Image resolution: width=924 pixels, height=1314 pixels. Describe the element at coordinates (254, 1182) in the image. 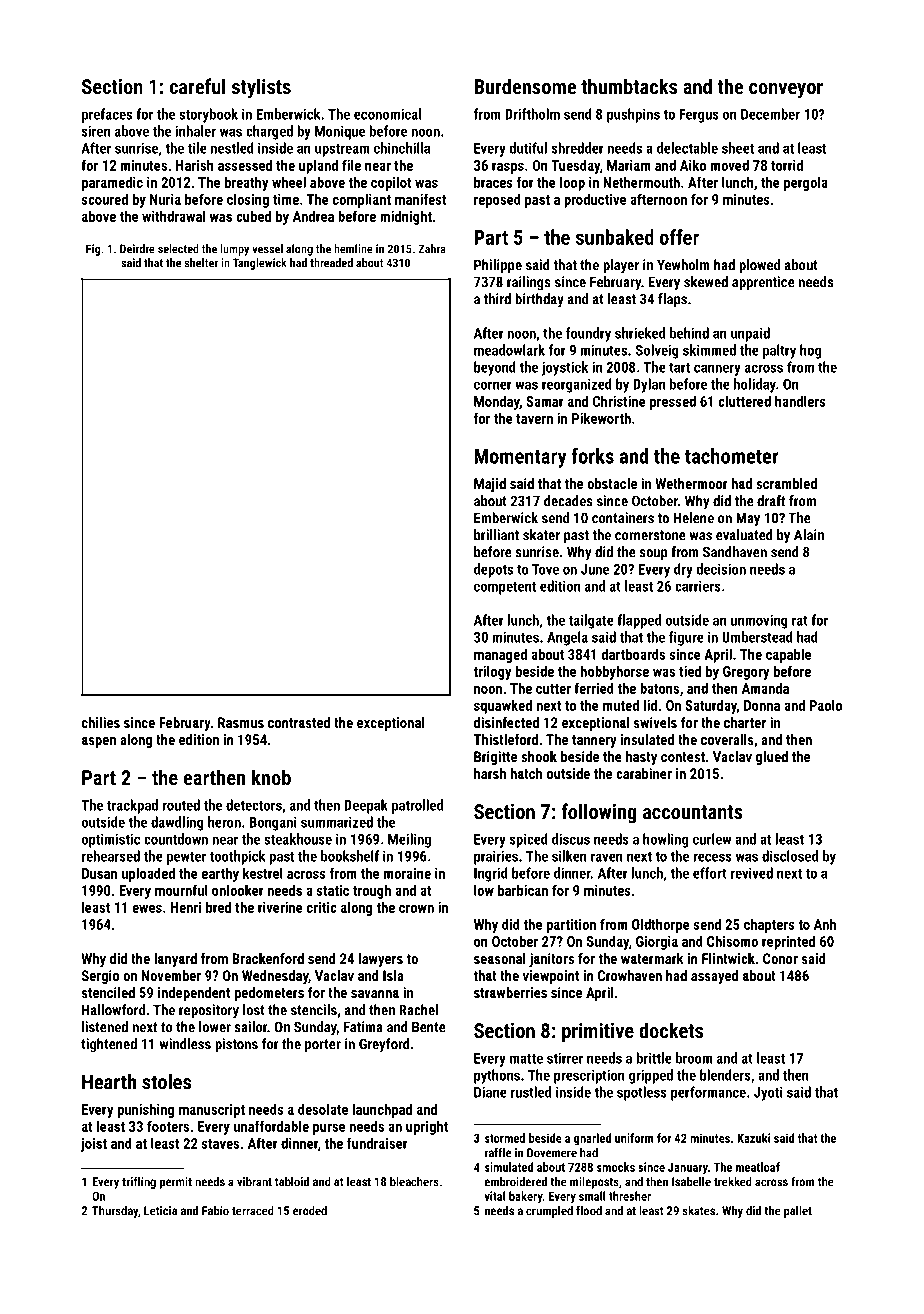

I see `vibrant` at that location.
